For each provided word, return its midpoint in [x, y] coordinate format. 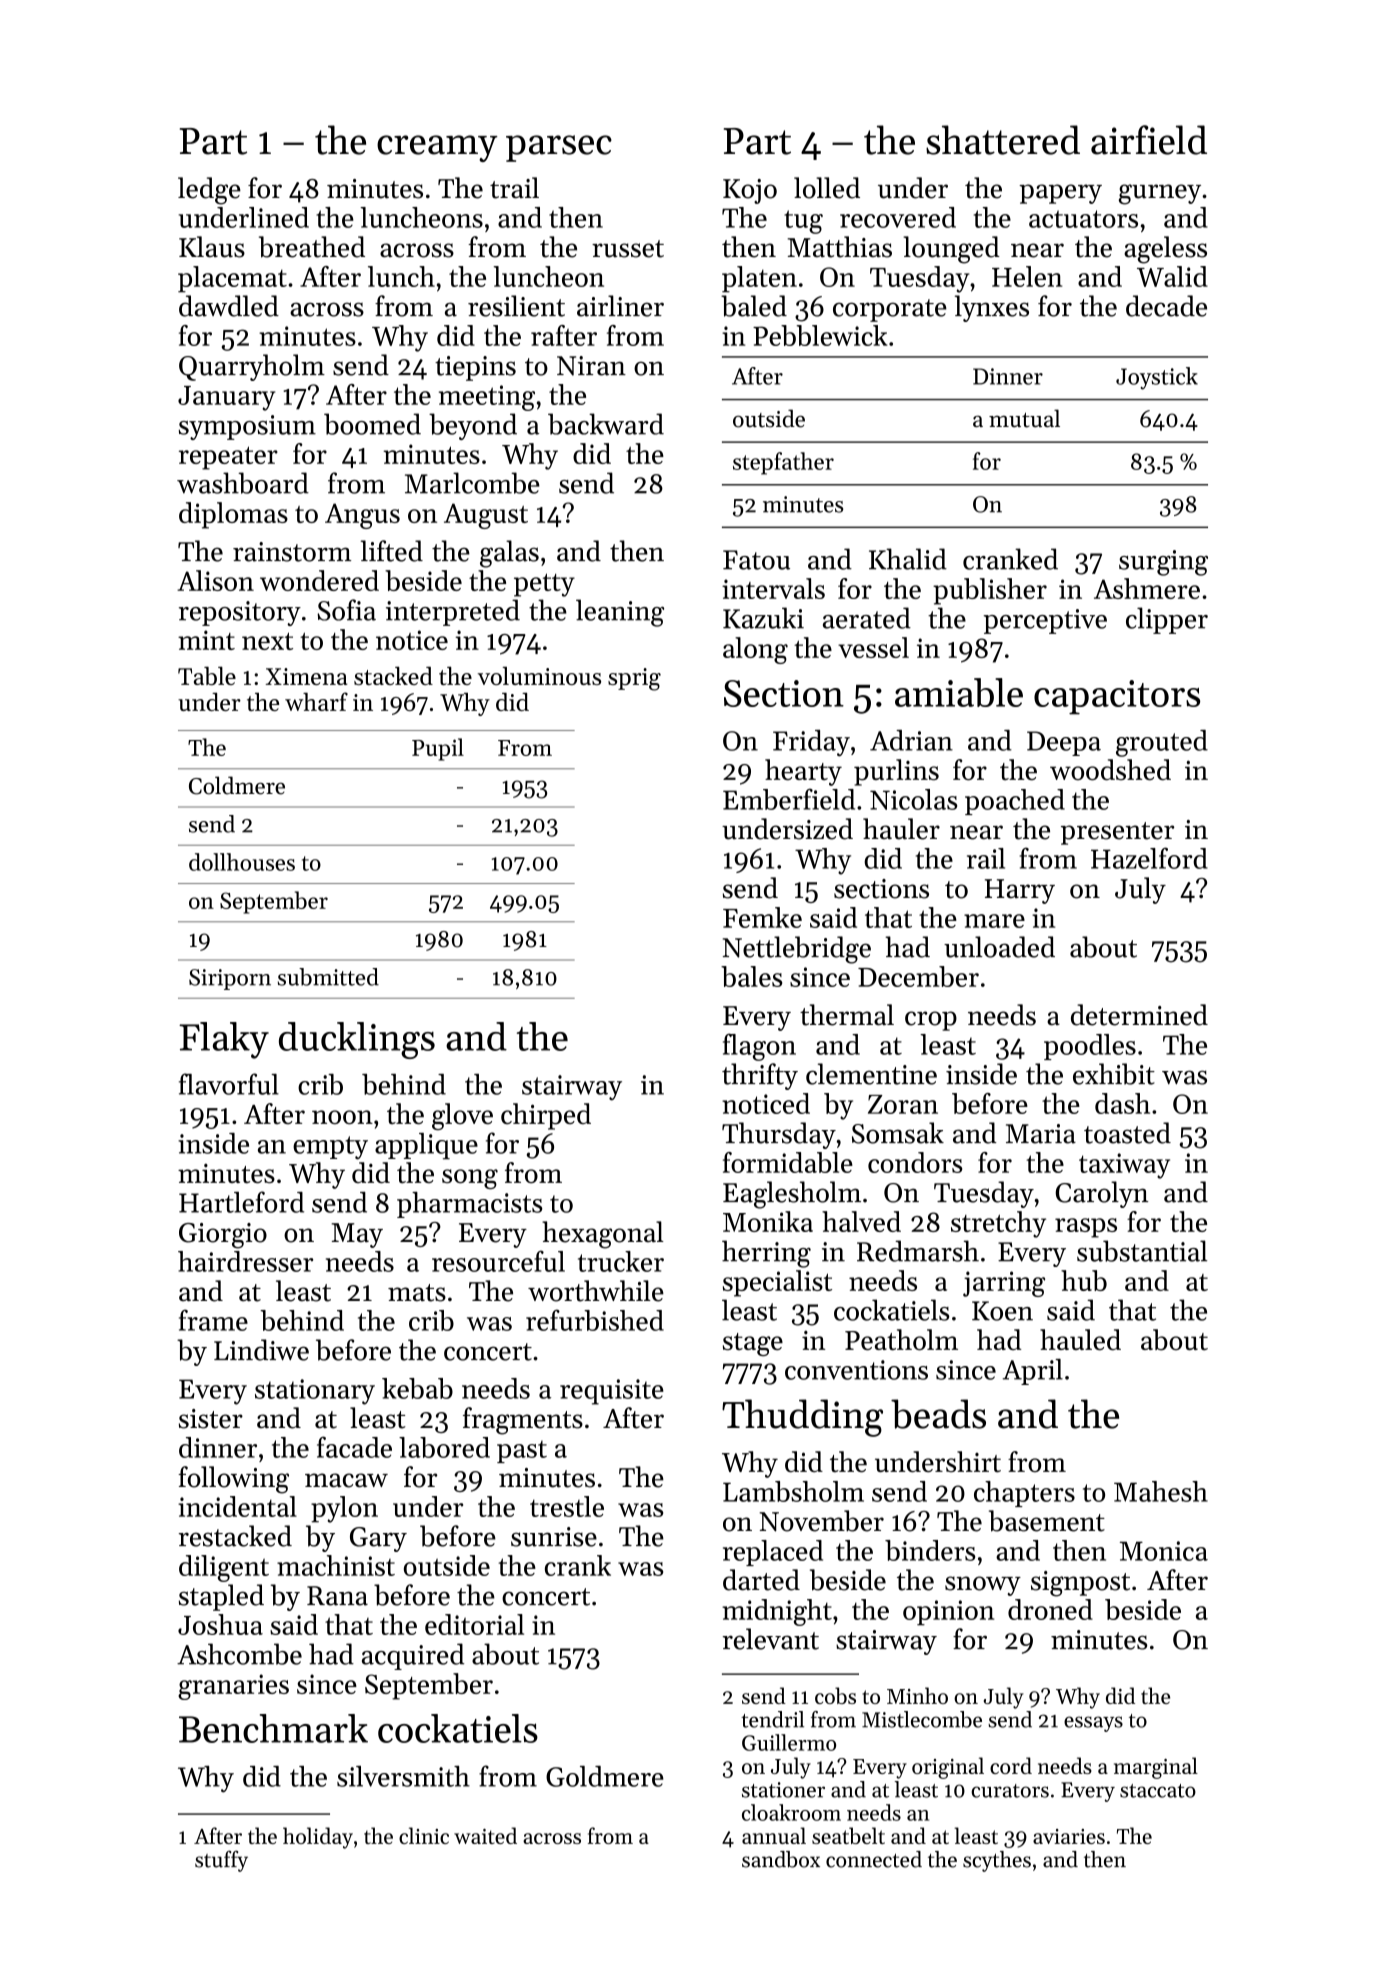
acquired [413, 1656]
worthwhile [596, 1291]
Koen [1002, 1311]
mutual [1024, 418]
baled [754, 306]
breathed [312, 247]
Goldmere [605, 1776]
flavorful [229, 1084]
